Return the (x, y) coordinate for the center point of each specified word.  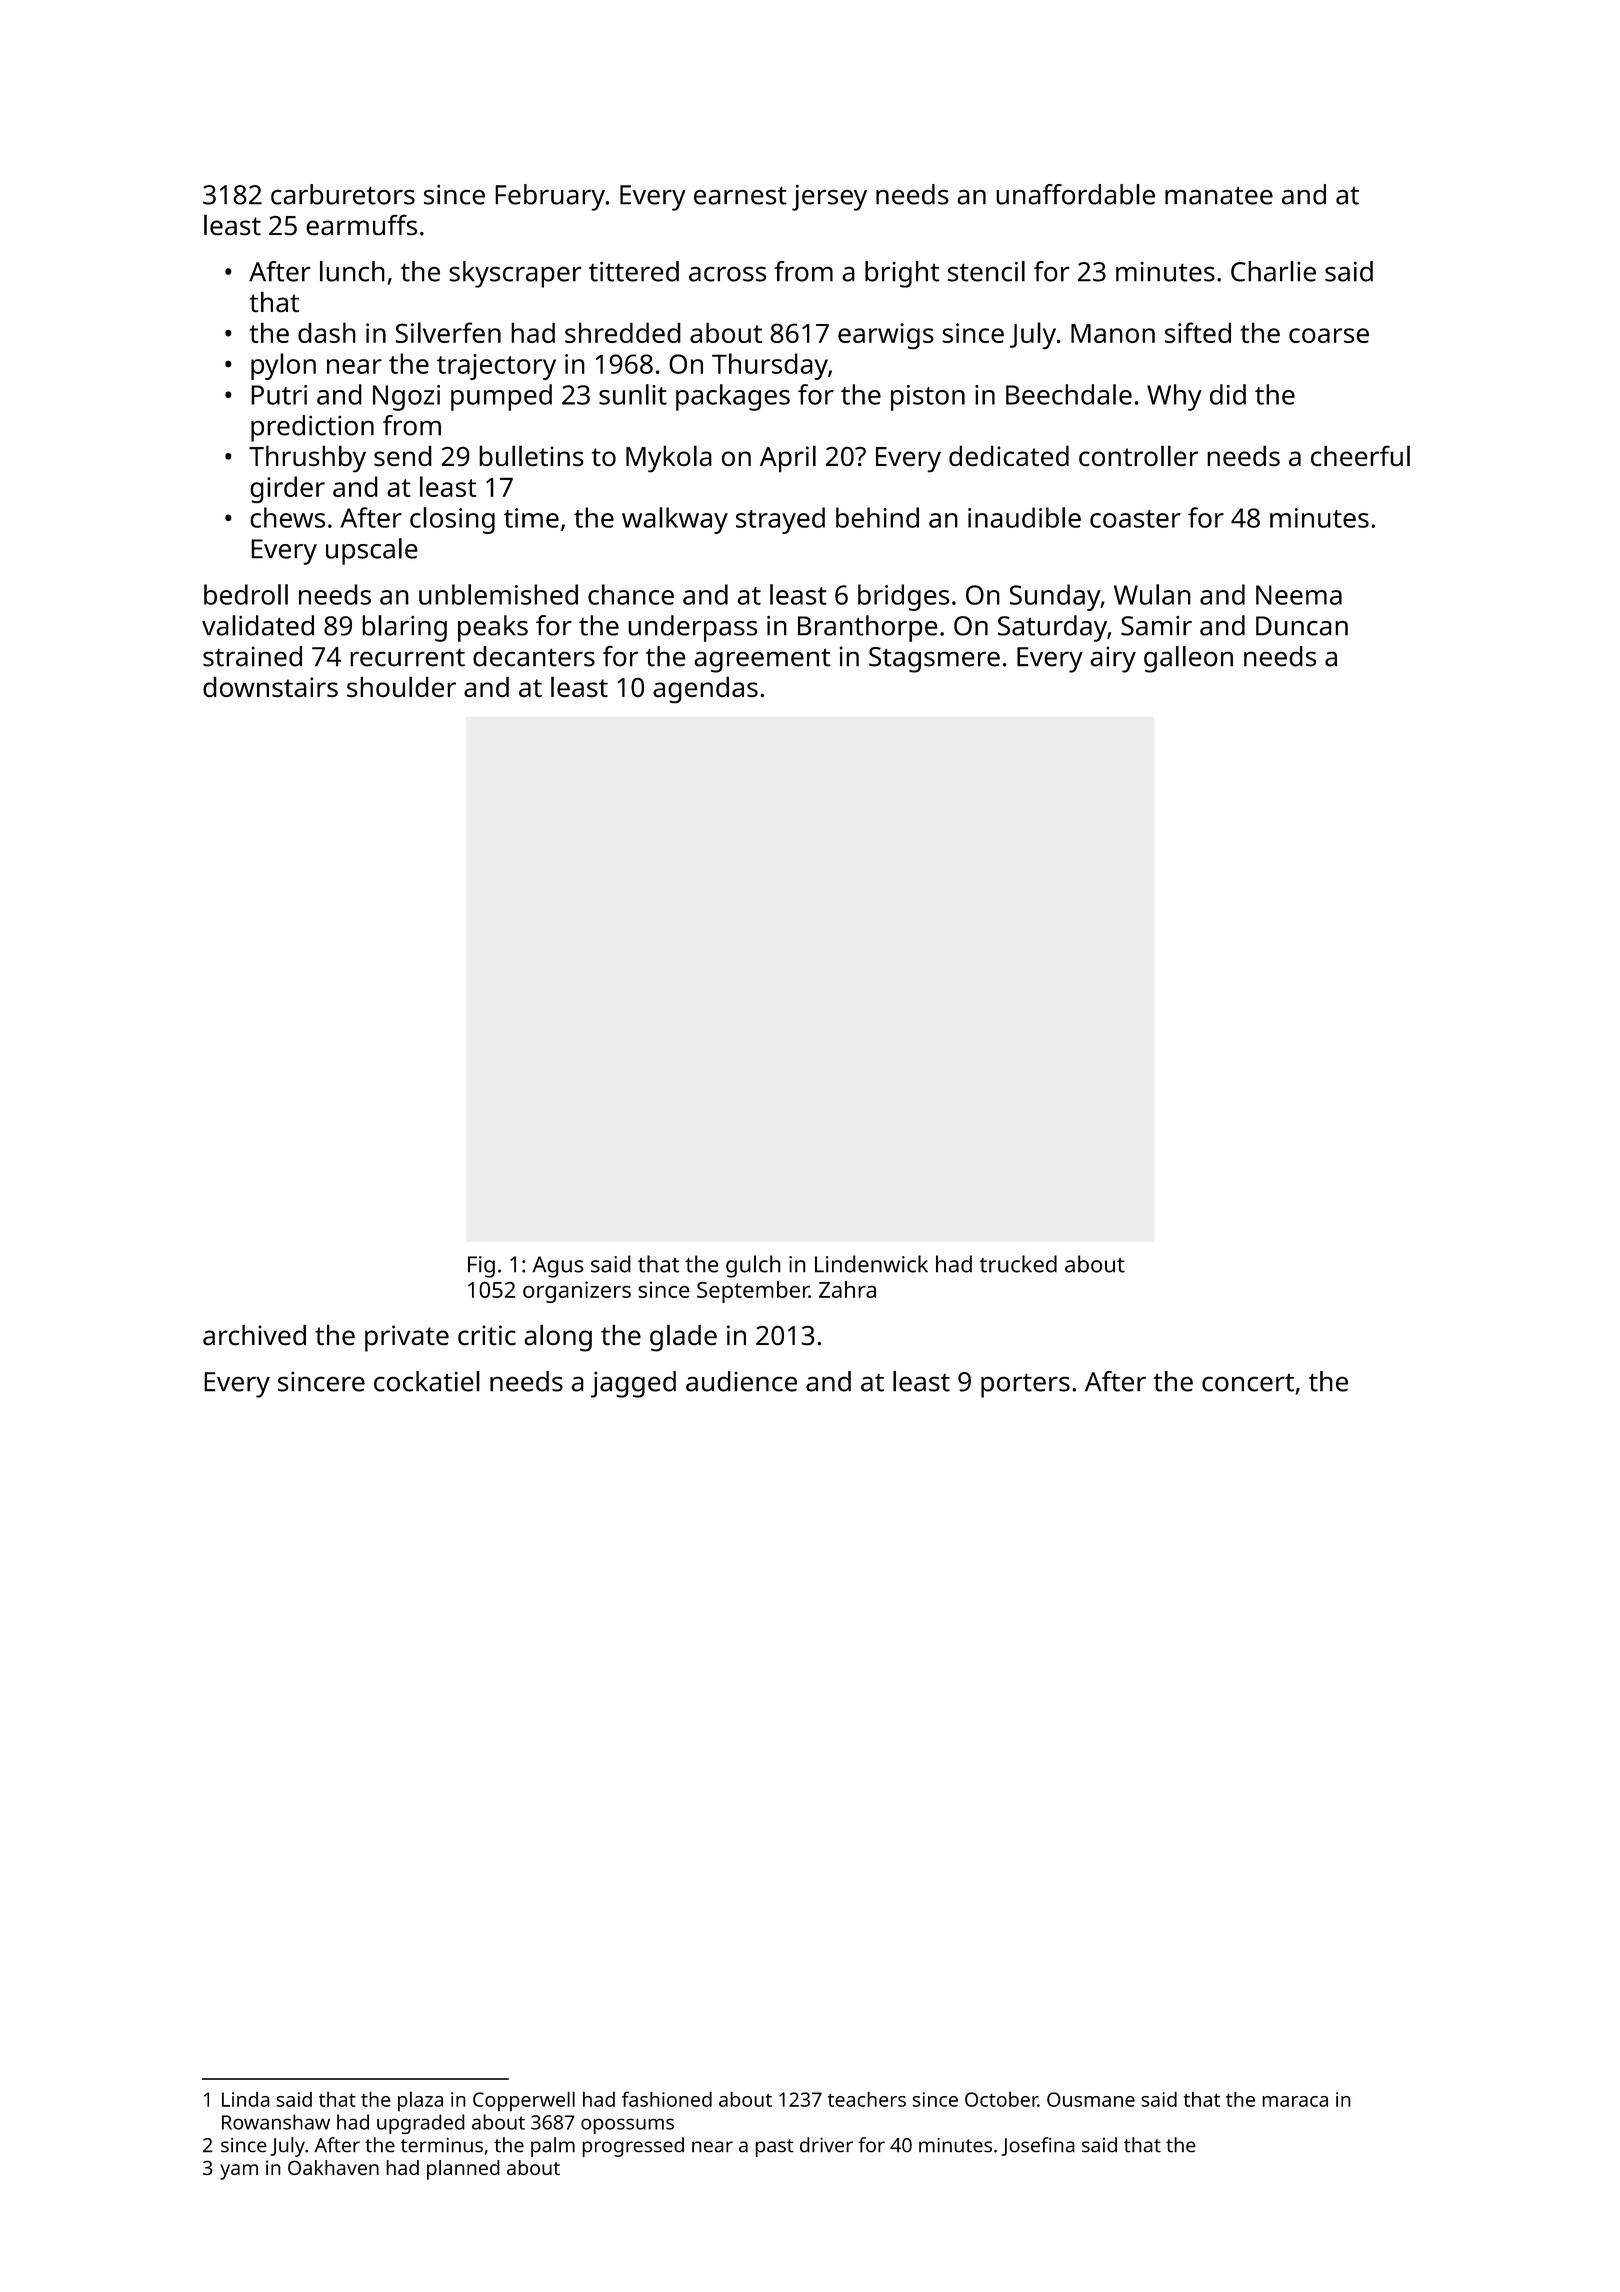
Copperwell (524, 2101)
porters (1025, 1385)
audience (741, 1381)
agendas (705, 689)
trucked (1018, 1264)
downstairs (270, 686)
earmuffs (361, 225)
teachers (867, 2099)
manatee (1219, 195)
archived (254, 1334)
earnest (740, 195)
